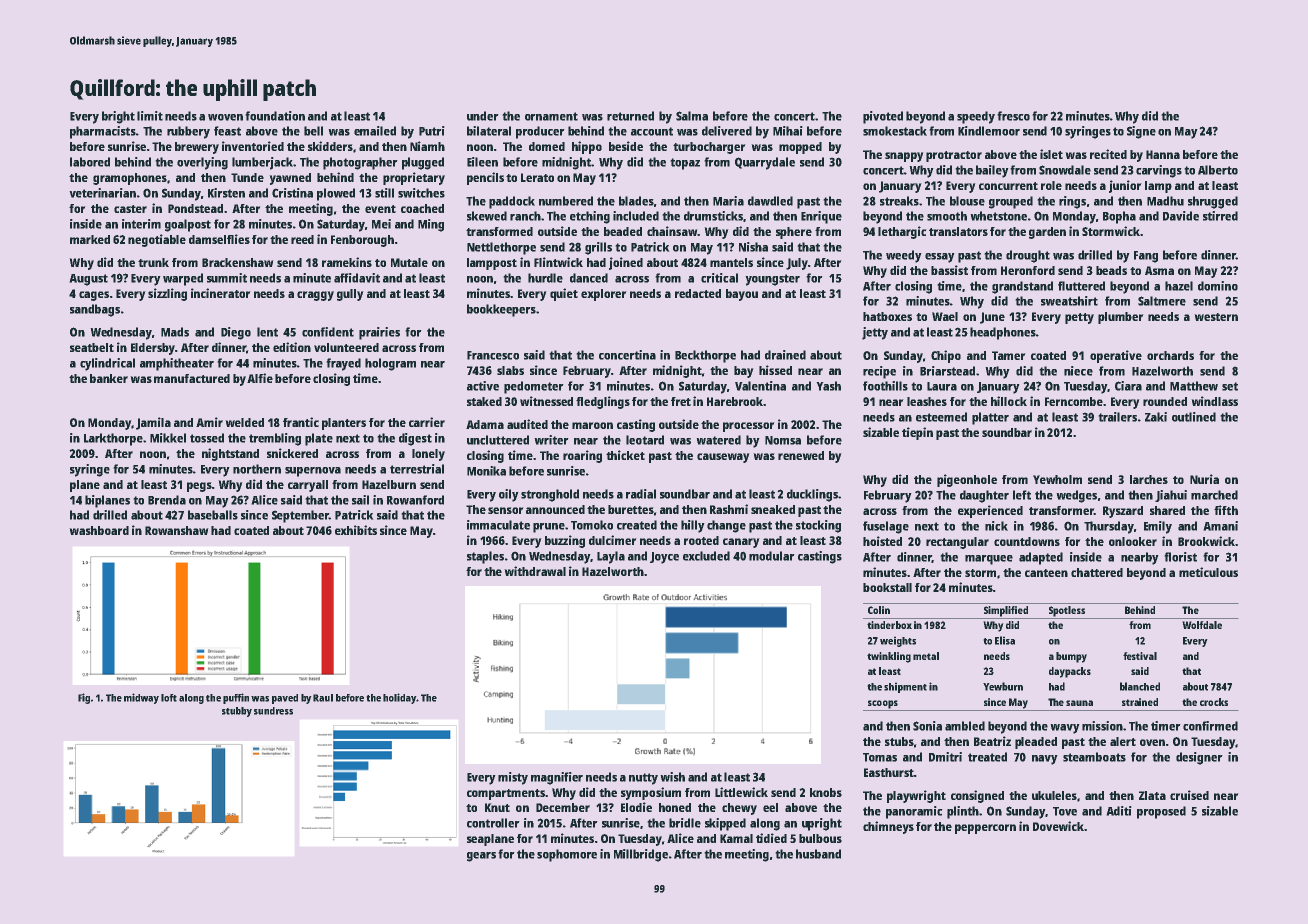 This screenshot has height=924, width=1308. I want to click on veterinarian, so click(103, 193).
